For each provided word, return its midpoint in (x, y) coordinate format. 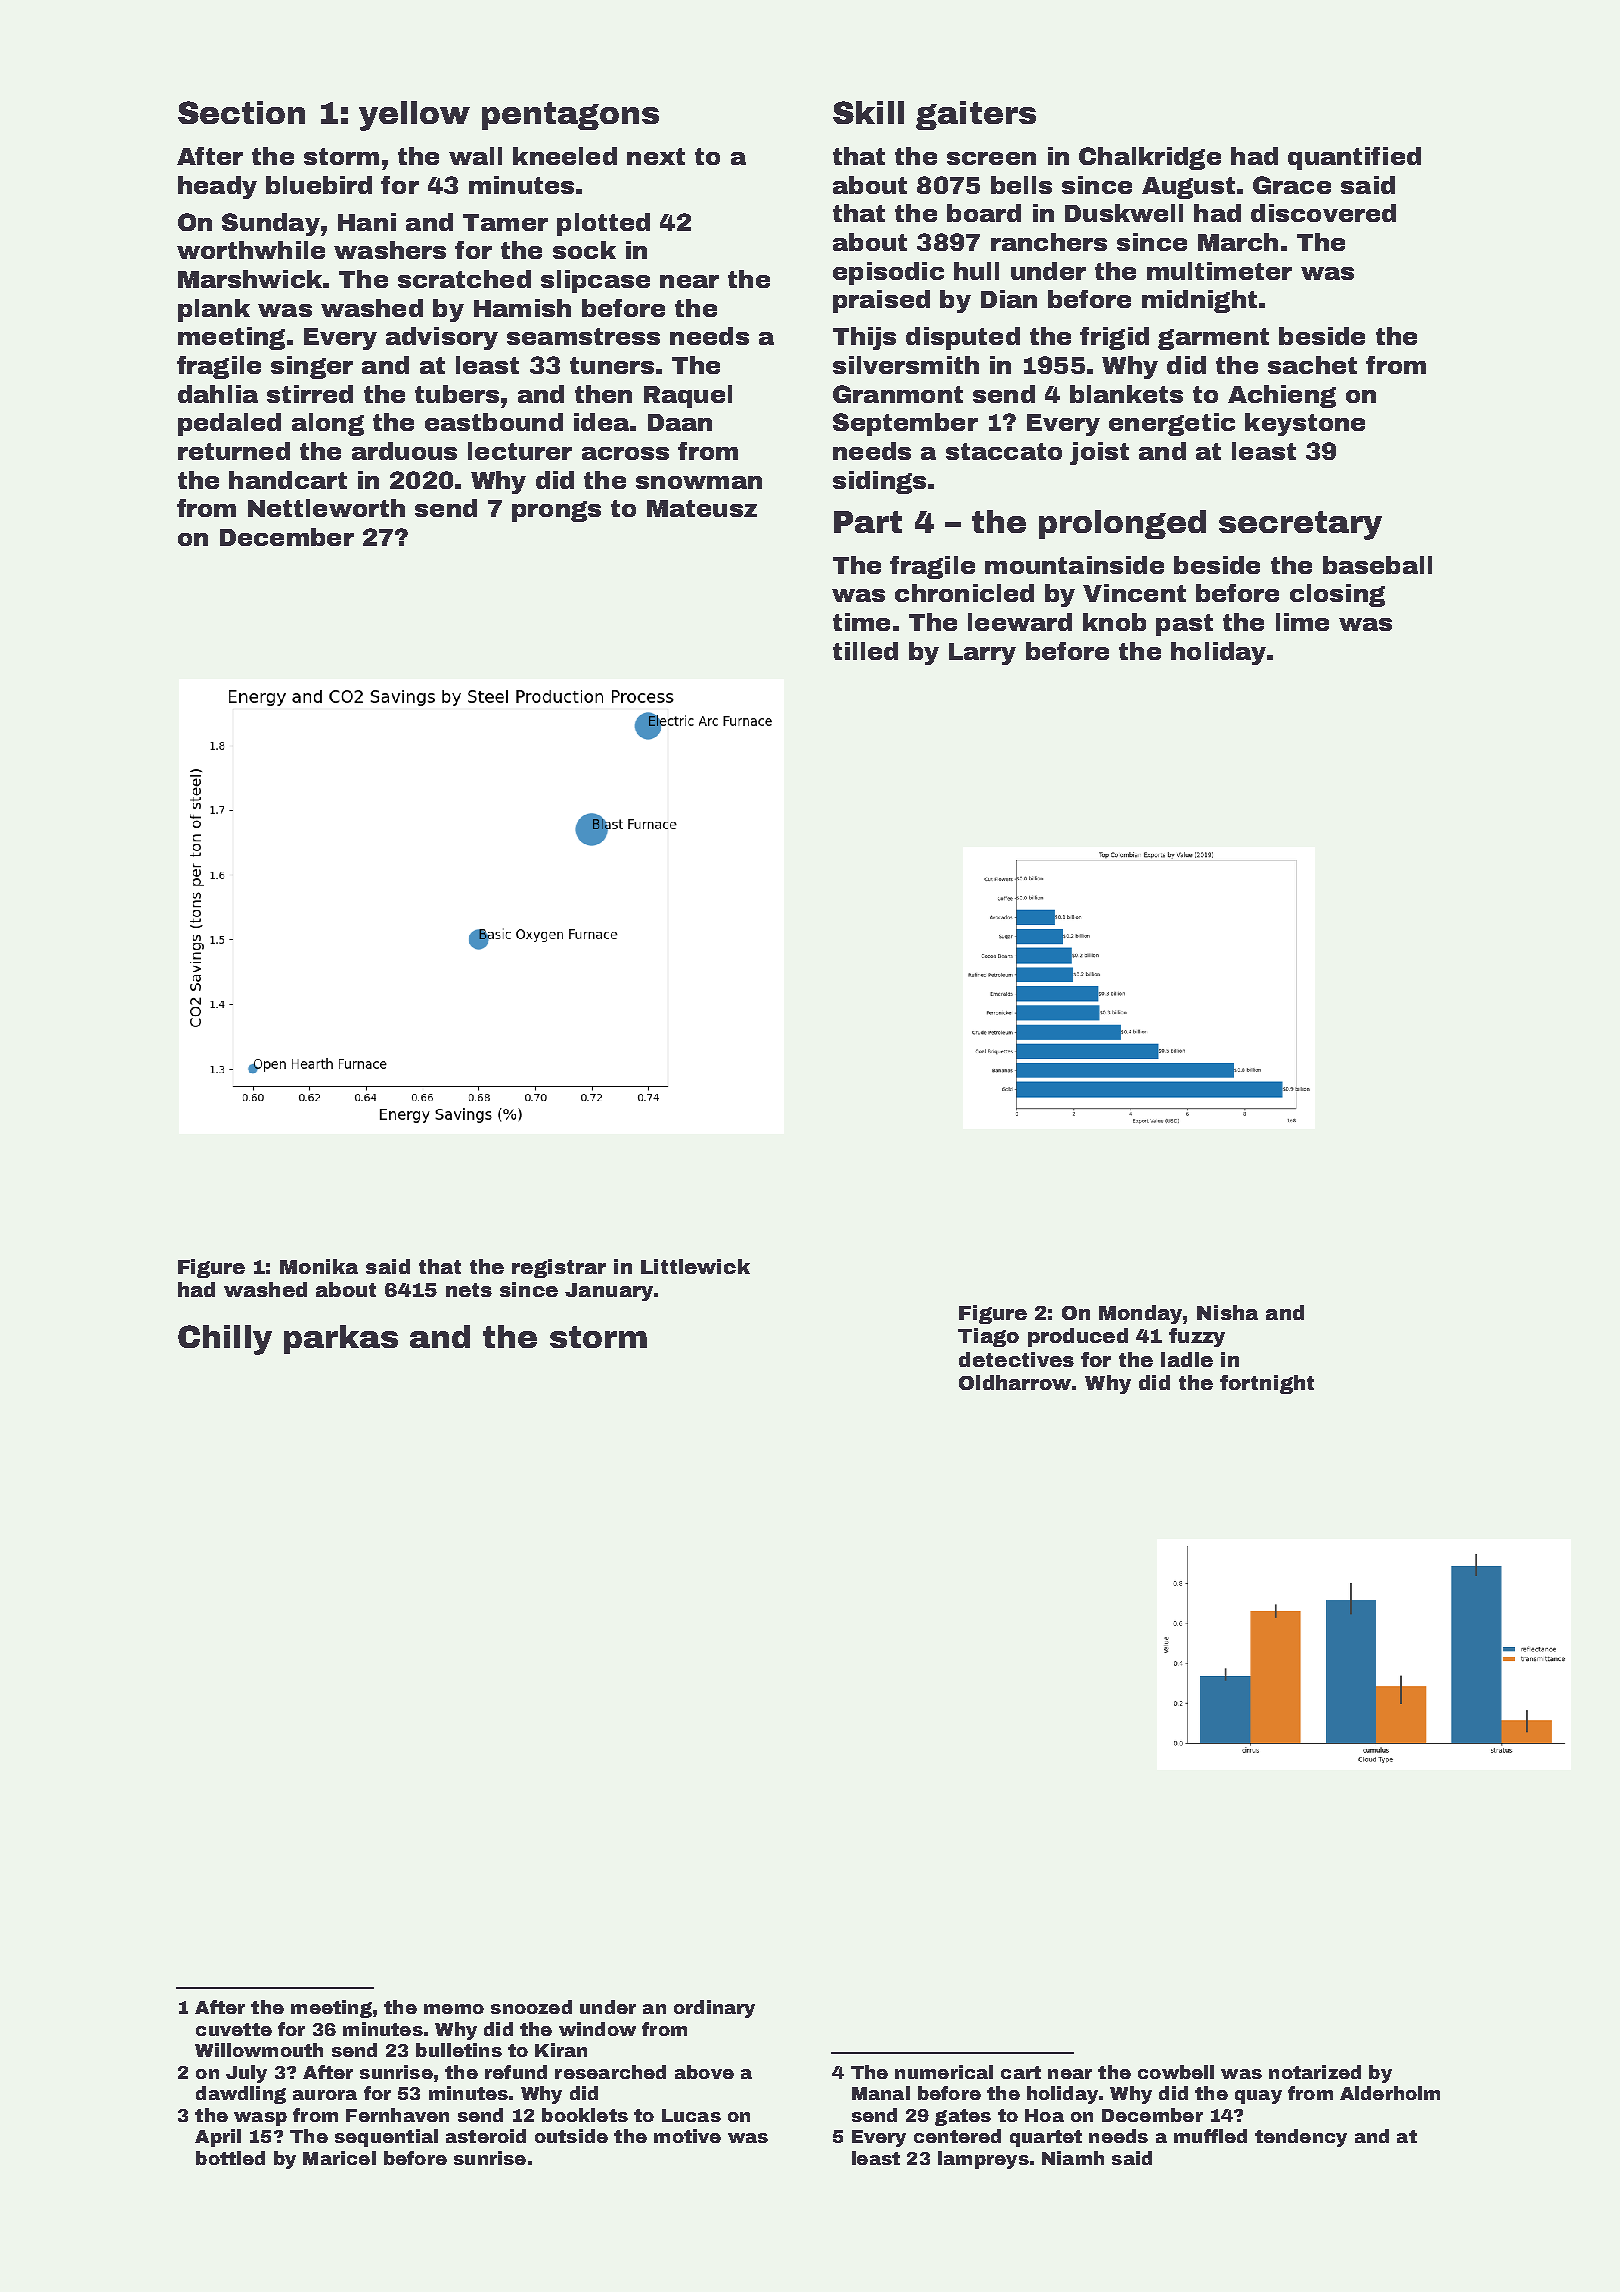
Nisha (1227, 1312)
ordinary (714, 2009)
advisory (442, 338)
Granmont (898, 394)
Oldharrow (1016, 1382)
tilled (865, 651)
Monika (319, 1266)
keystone (1305, 424)
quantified (1354, 158)
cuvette (234, 2029)
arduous (404, 451)
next (656, 156)
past (1184, 625)
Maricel (339, 2158)
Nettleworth (326, 508)
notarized (1315, 2072)
